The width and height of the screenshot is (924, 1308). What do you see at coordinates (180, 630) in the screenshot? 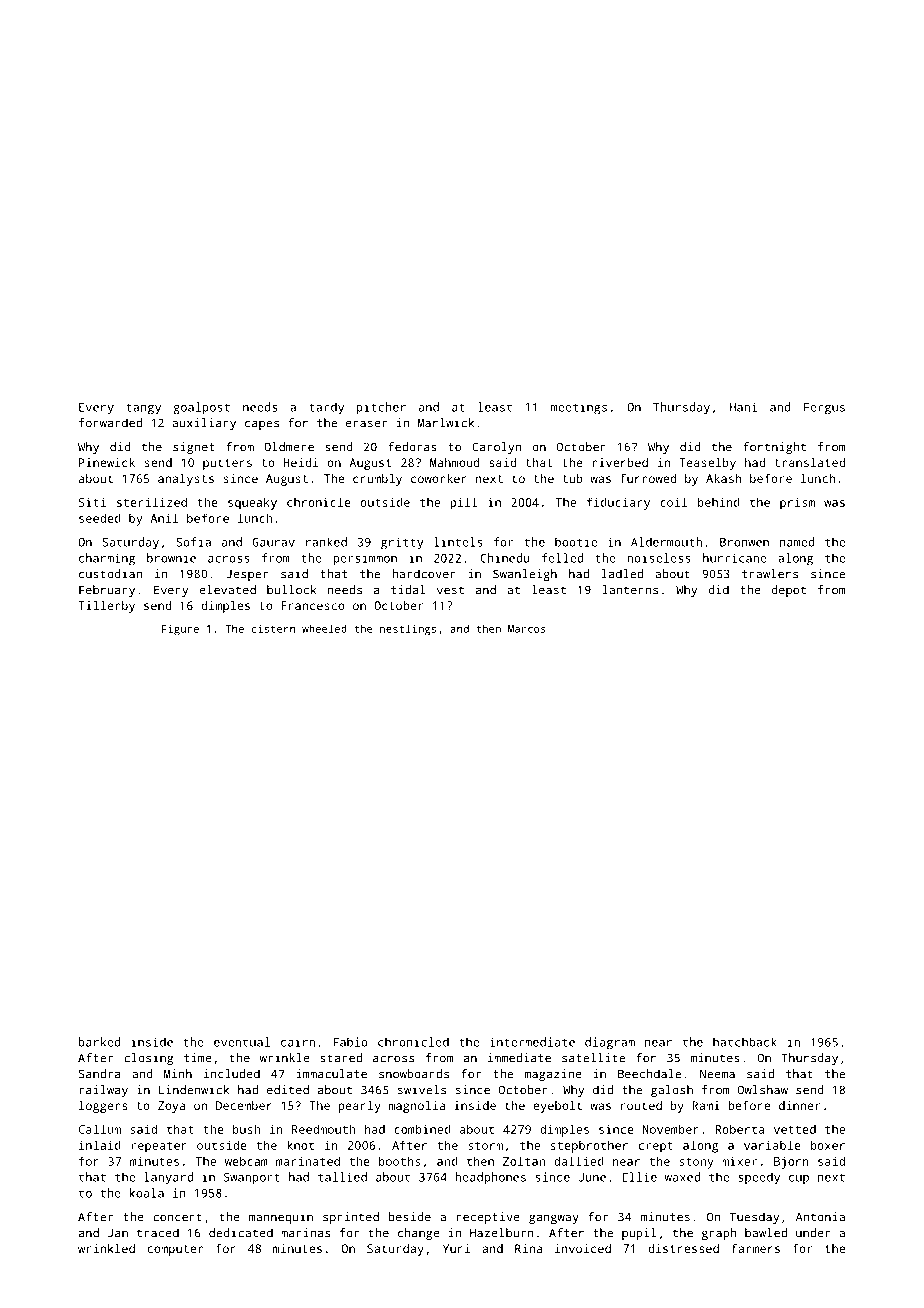
I see `Figure` at bounding box center [180, 630].
